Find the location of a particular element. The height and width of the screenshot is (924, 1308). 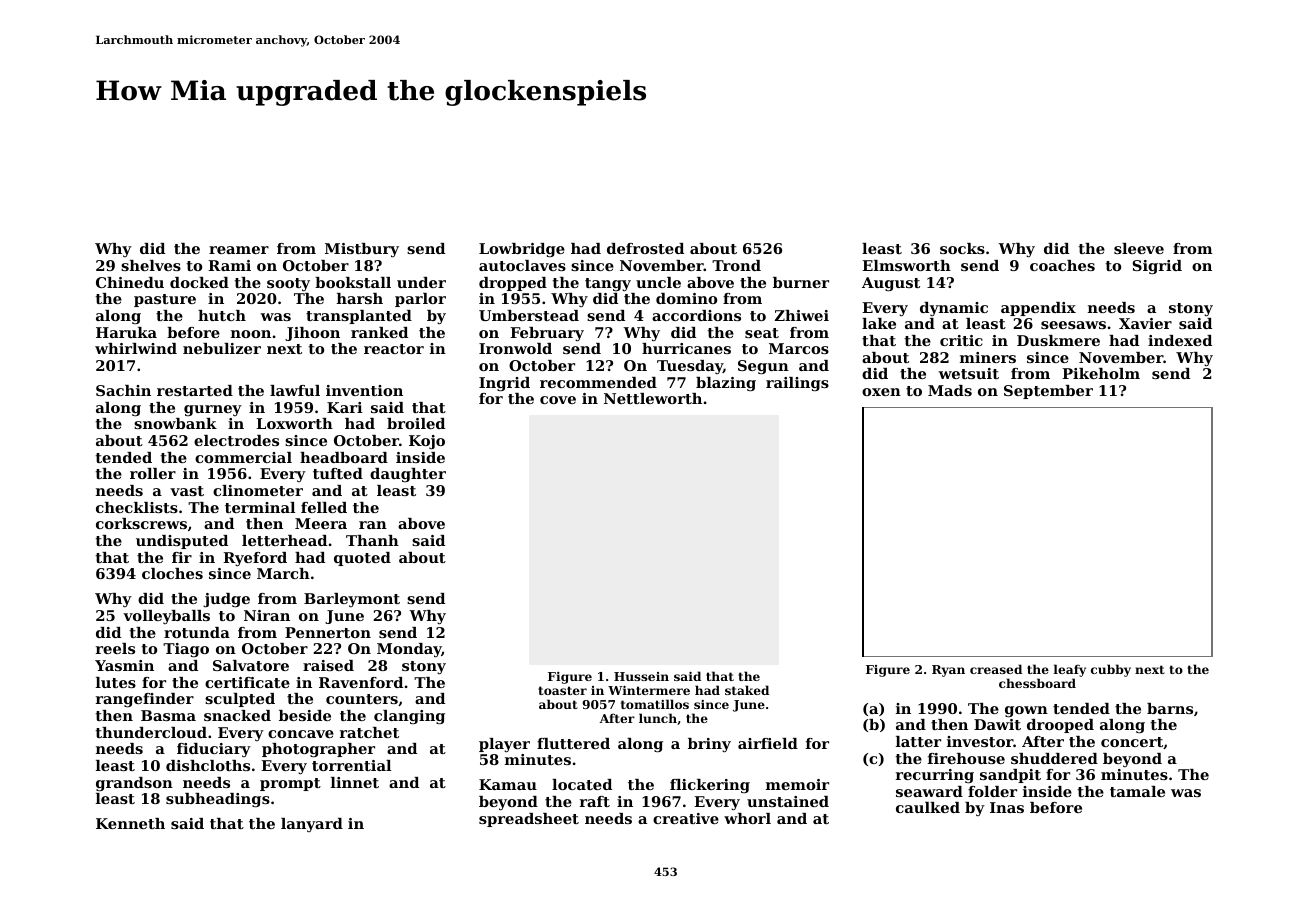

Elmsworth is located at coordinates (906, 265).
